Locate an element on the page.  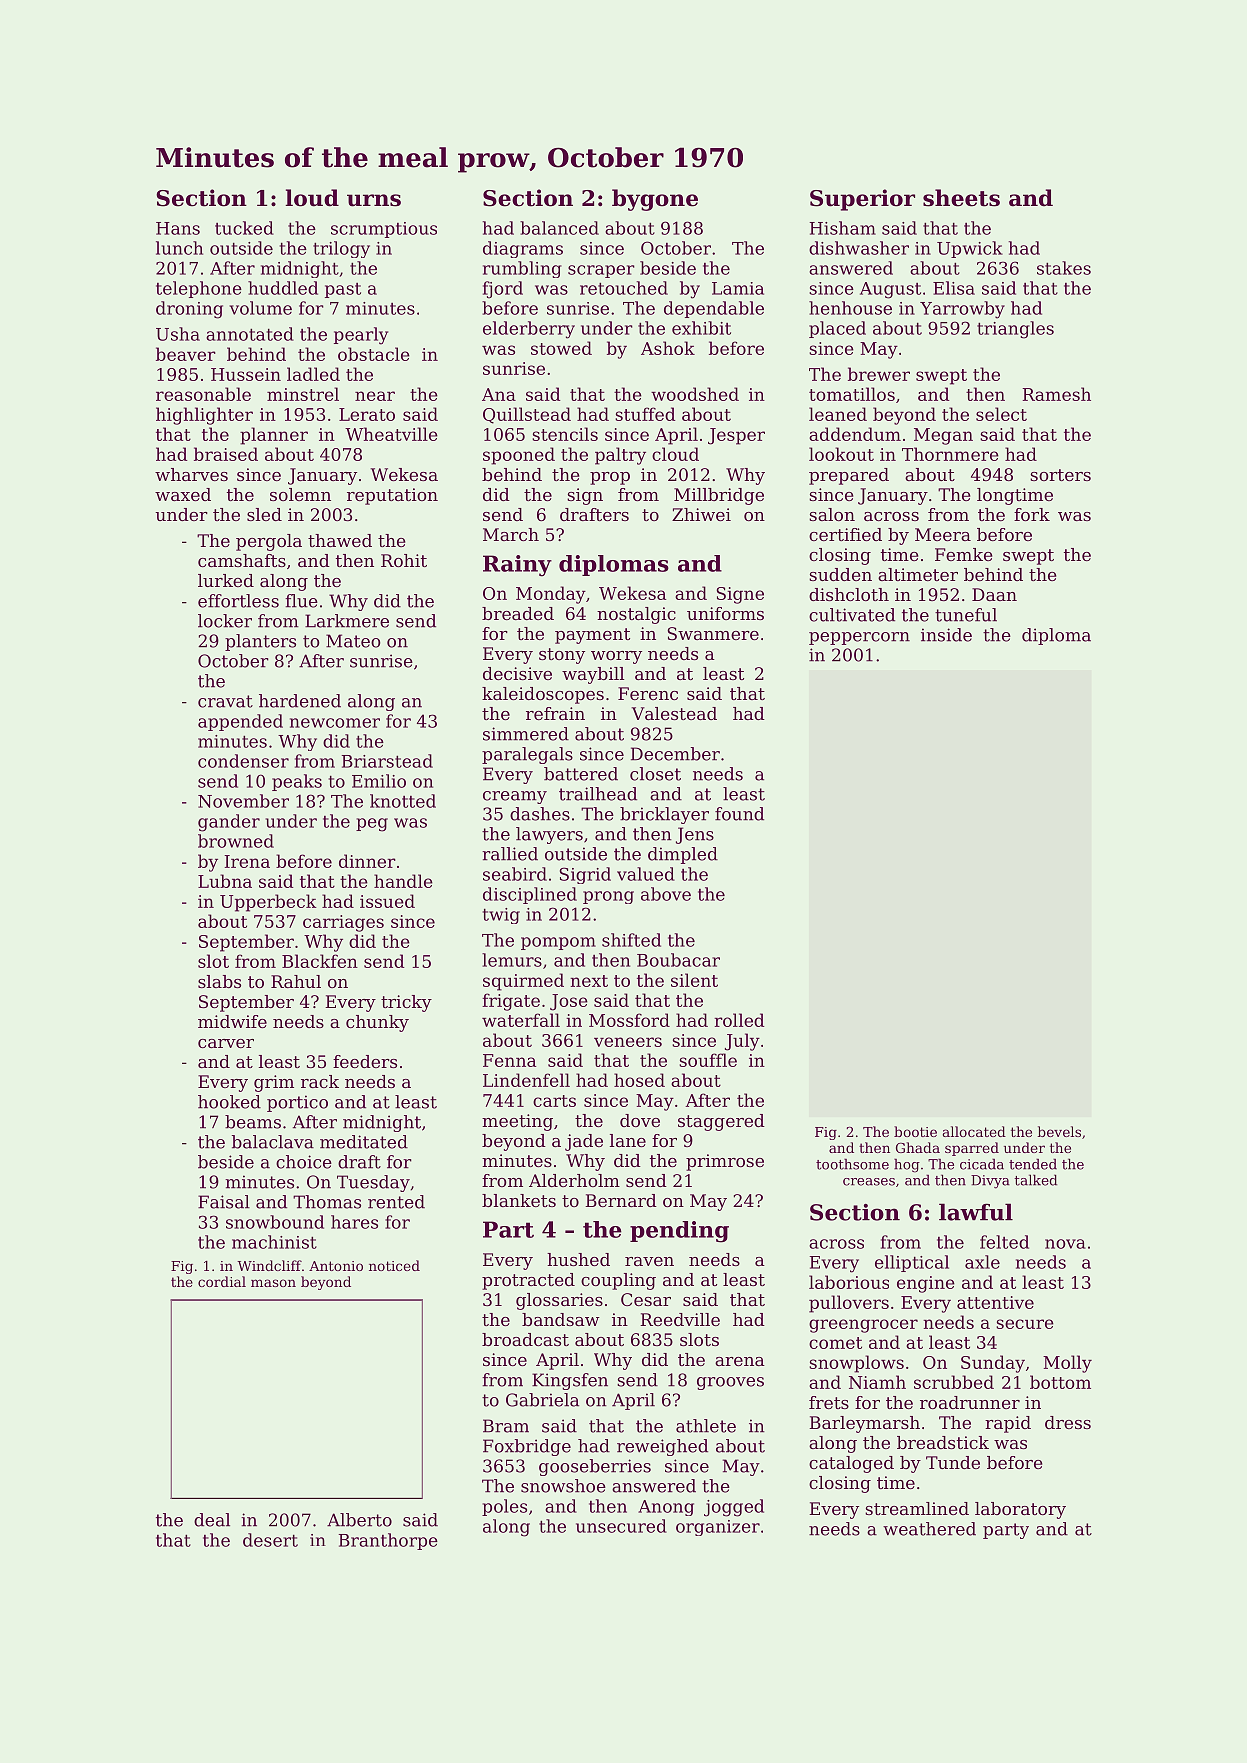
primrose is located at coordinates (725, 1162).
